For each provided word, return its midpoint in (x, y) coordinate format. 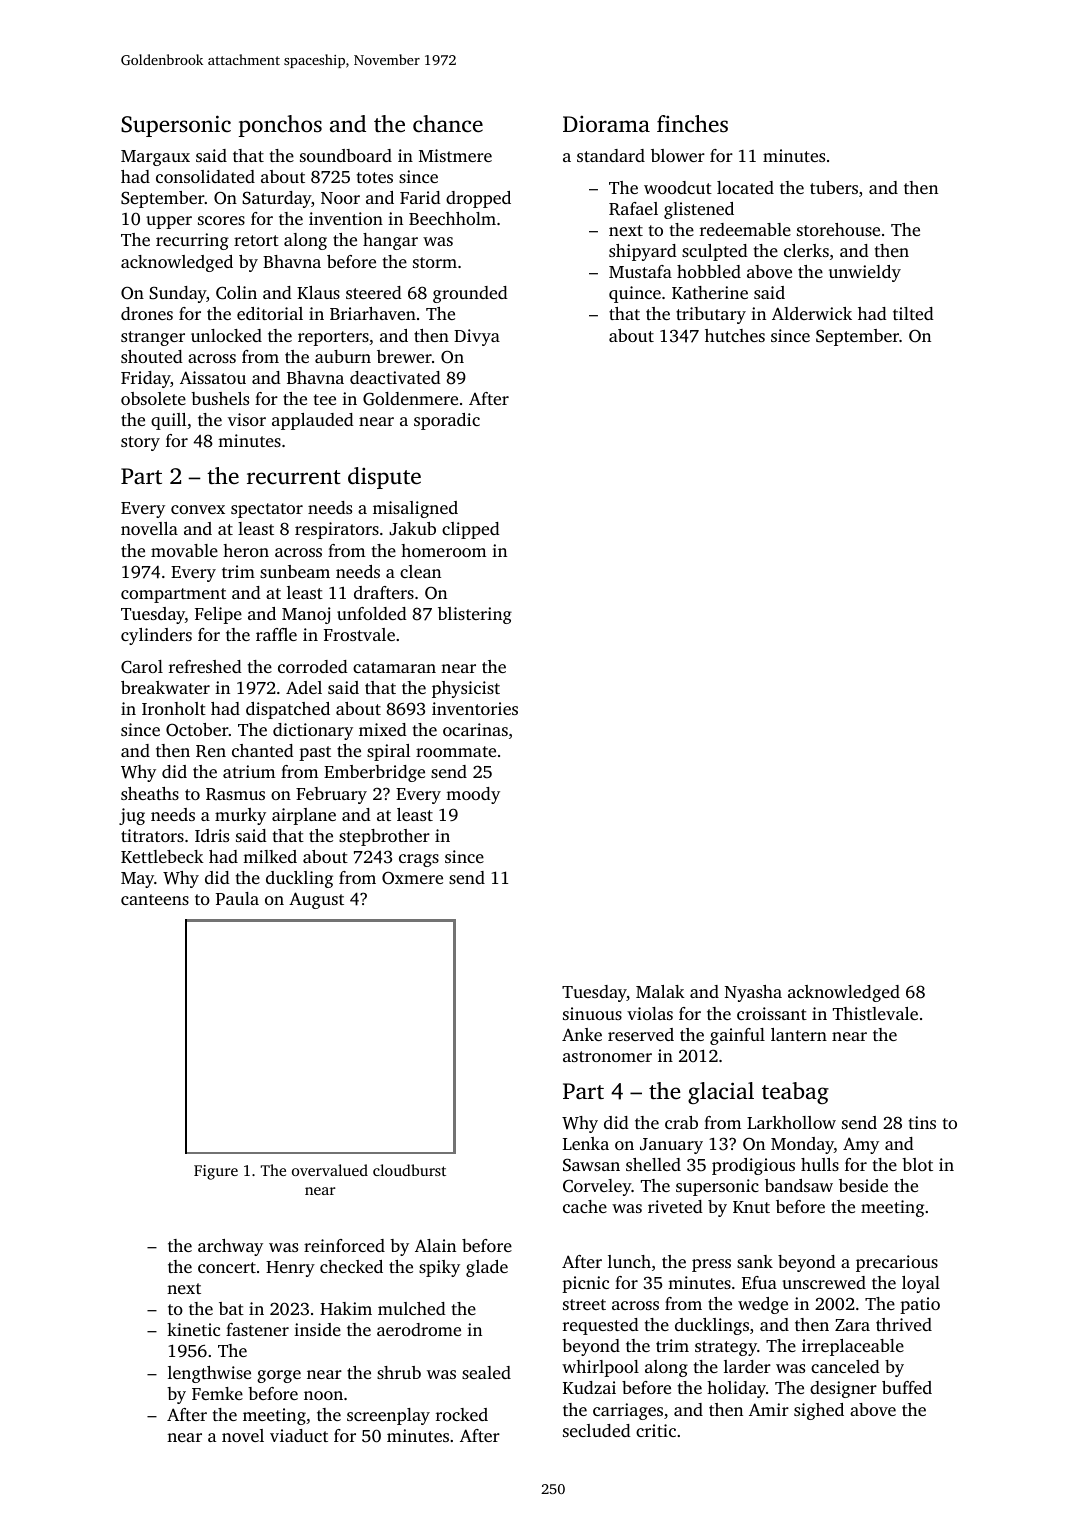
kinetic (193, 1329)
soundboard (346, 155)
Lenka (586, 1143)
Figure (216, 1172)
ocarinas (475, 729)
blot (917, 1164)
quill (168, 421)
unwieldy (865, 273)
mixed (383, 729)
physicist (466, 689)
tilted (913, 313)
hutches (735, 335)
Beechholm (452, 218)
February (331, 795)
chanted (263, 750)
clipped (471, 530)
